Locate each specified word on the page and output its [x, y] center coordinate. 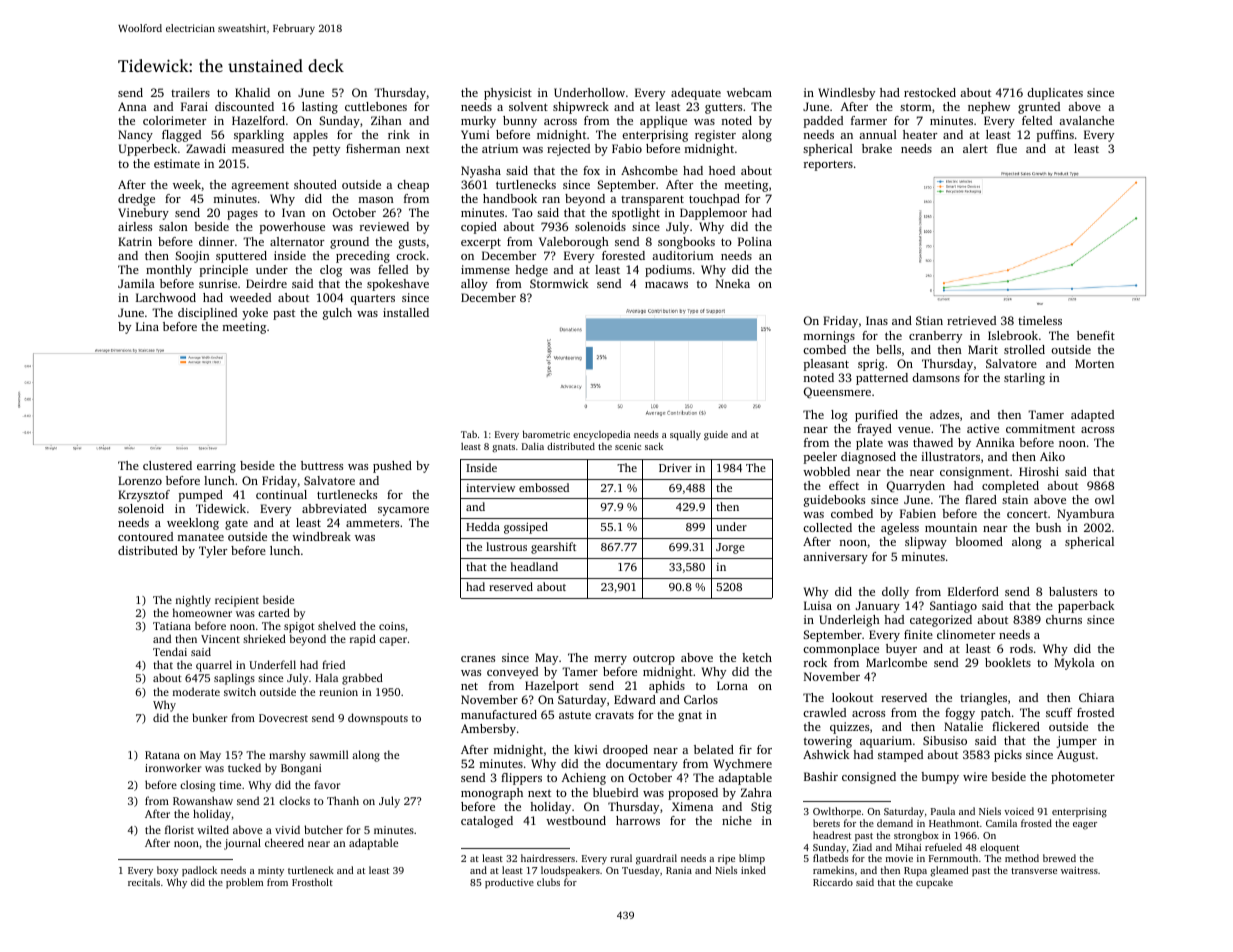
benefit [1096, 335]
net [469, 686]
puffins [1055, 136]
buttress [322, 465]
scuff [1059, 712]
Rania [679, 870]
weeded [250, 297]
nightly [193, 601]
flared [981, 499]
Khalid [252, 92]
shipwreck [581, 108]
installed [406, 312]
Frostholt [312, 882]
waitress [1079, 870]
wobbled [826, 471]
